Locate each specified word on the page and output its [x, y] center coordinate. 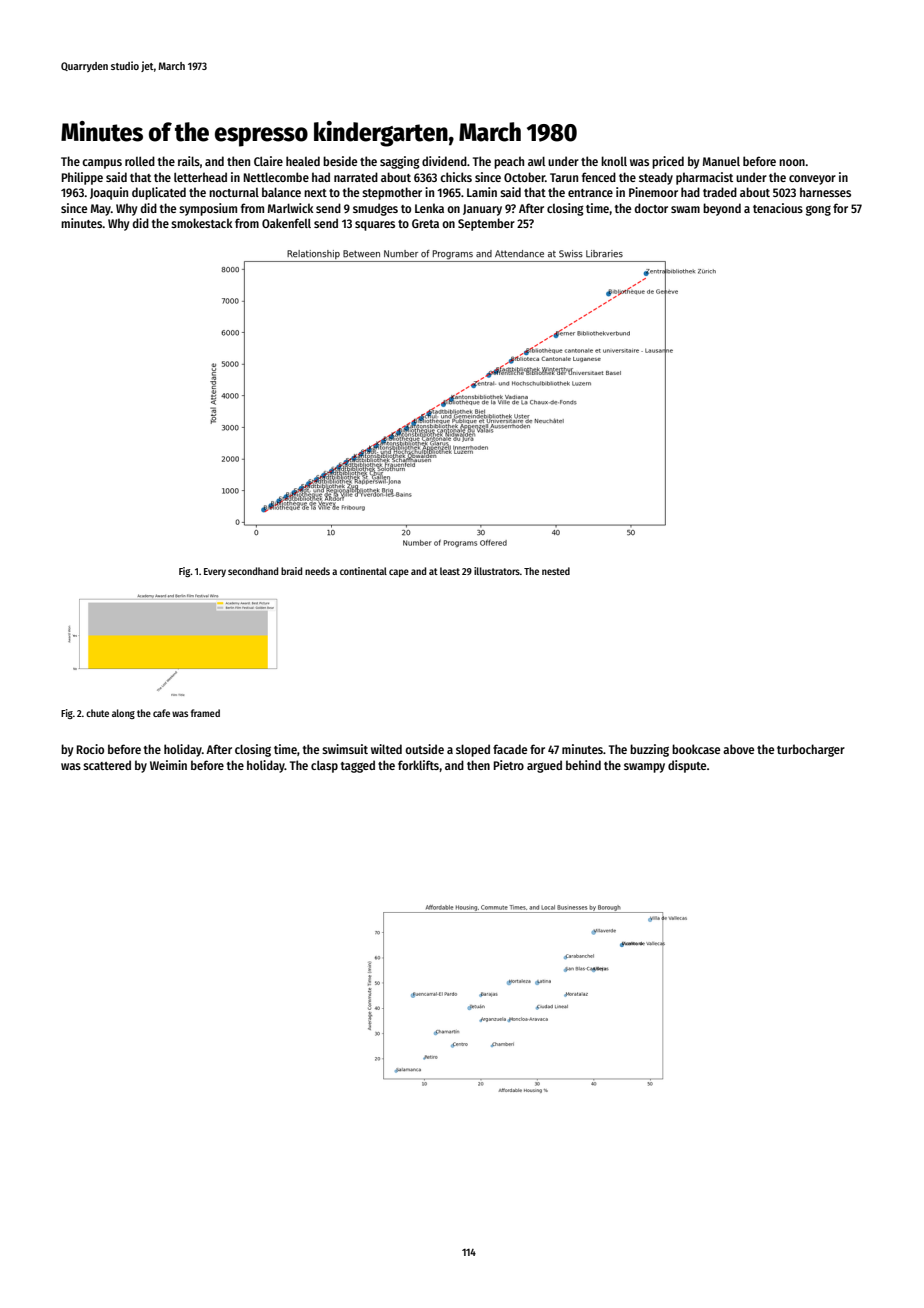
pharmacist [704, 178]
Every [215, 572]
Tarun [564, 177]
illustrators [497, 571]
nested [556, 571]
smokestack [202, 223]
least [450, 571]
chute [97, 713]
